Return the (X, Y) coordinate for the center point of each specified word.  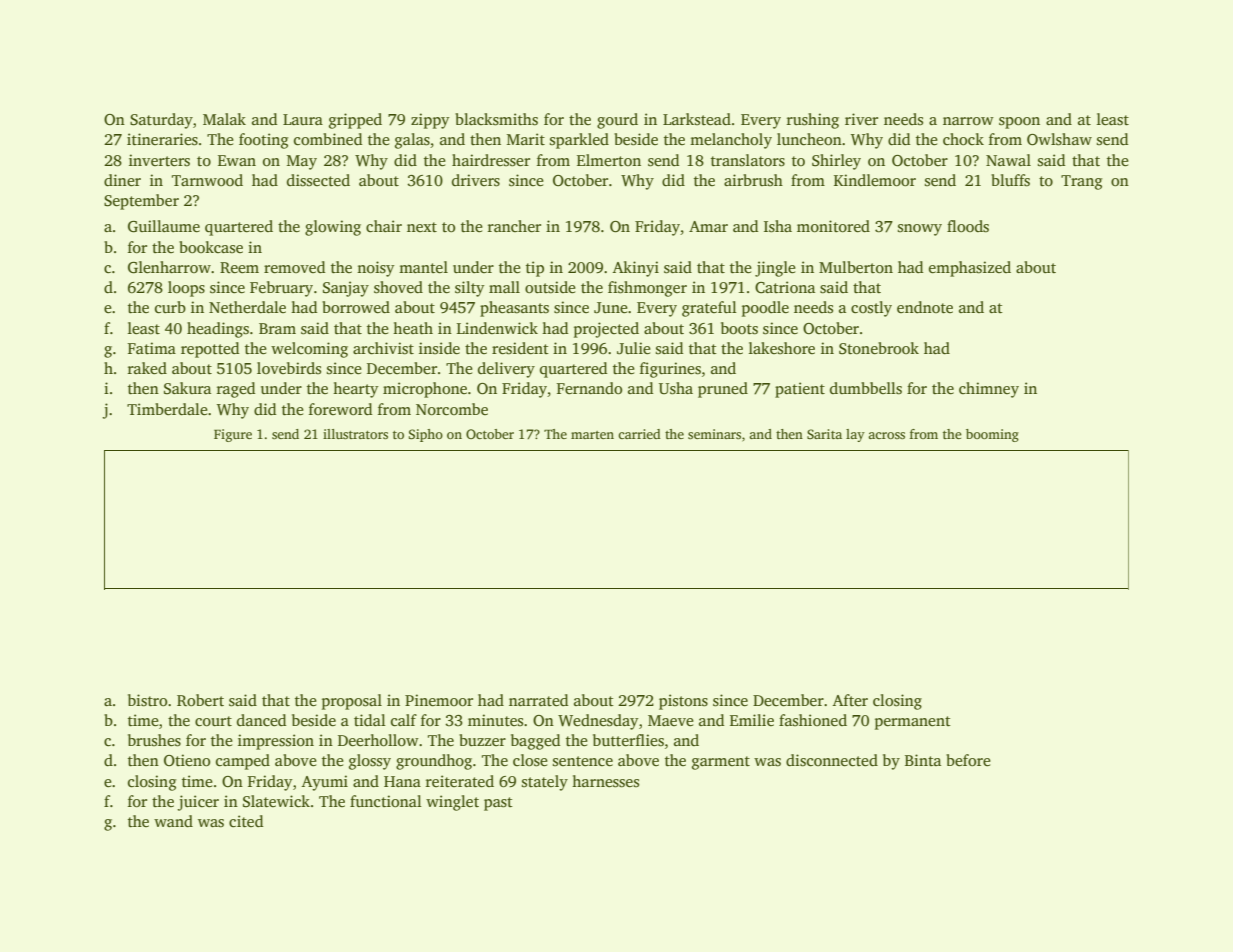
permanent (913, 723)
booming (992, 435)
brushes (154, 740)
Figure (233, 435)
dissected (318, 180)
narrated (538, 700)
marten (592, 435)
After (850, 700)
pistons (683, 702)
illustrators (355, 434)
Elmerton (609, 160)
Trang (1081, 182)
